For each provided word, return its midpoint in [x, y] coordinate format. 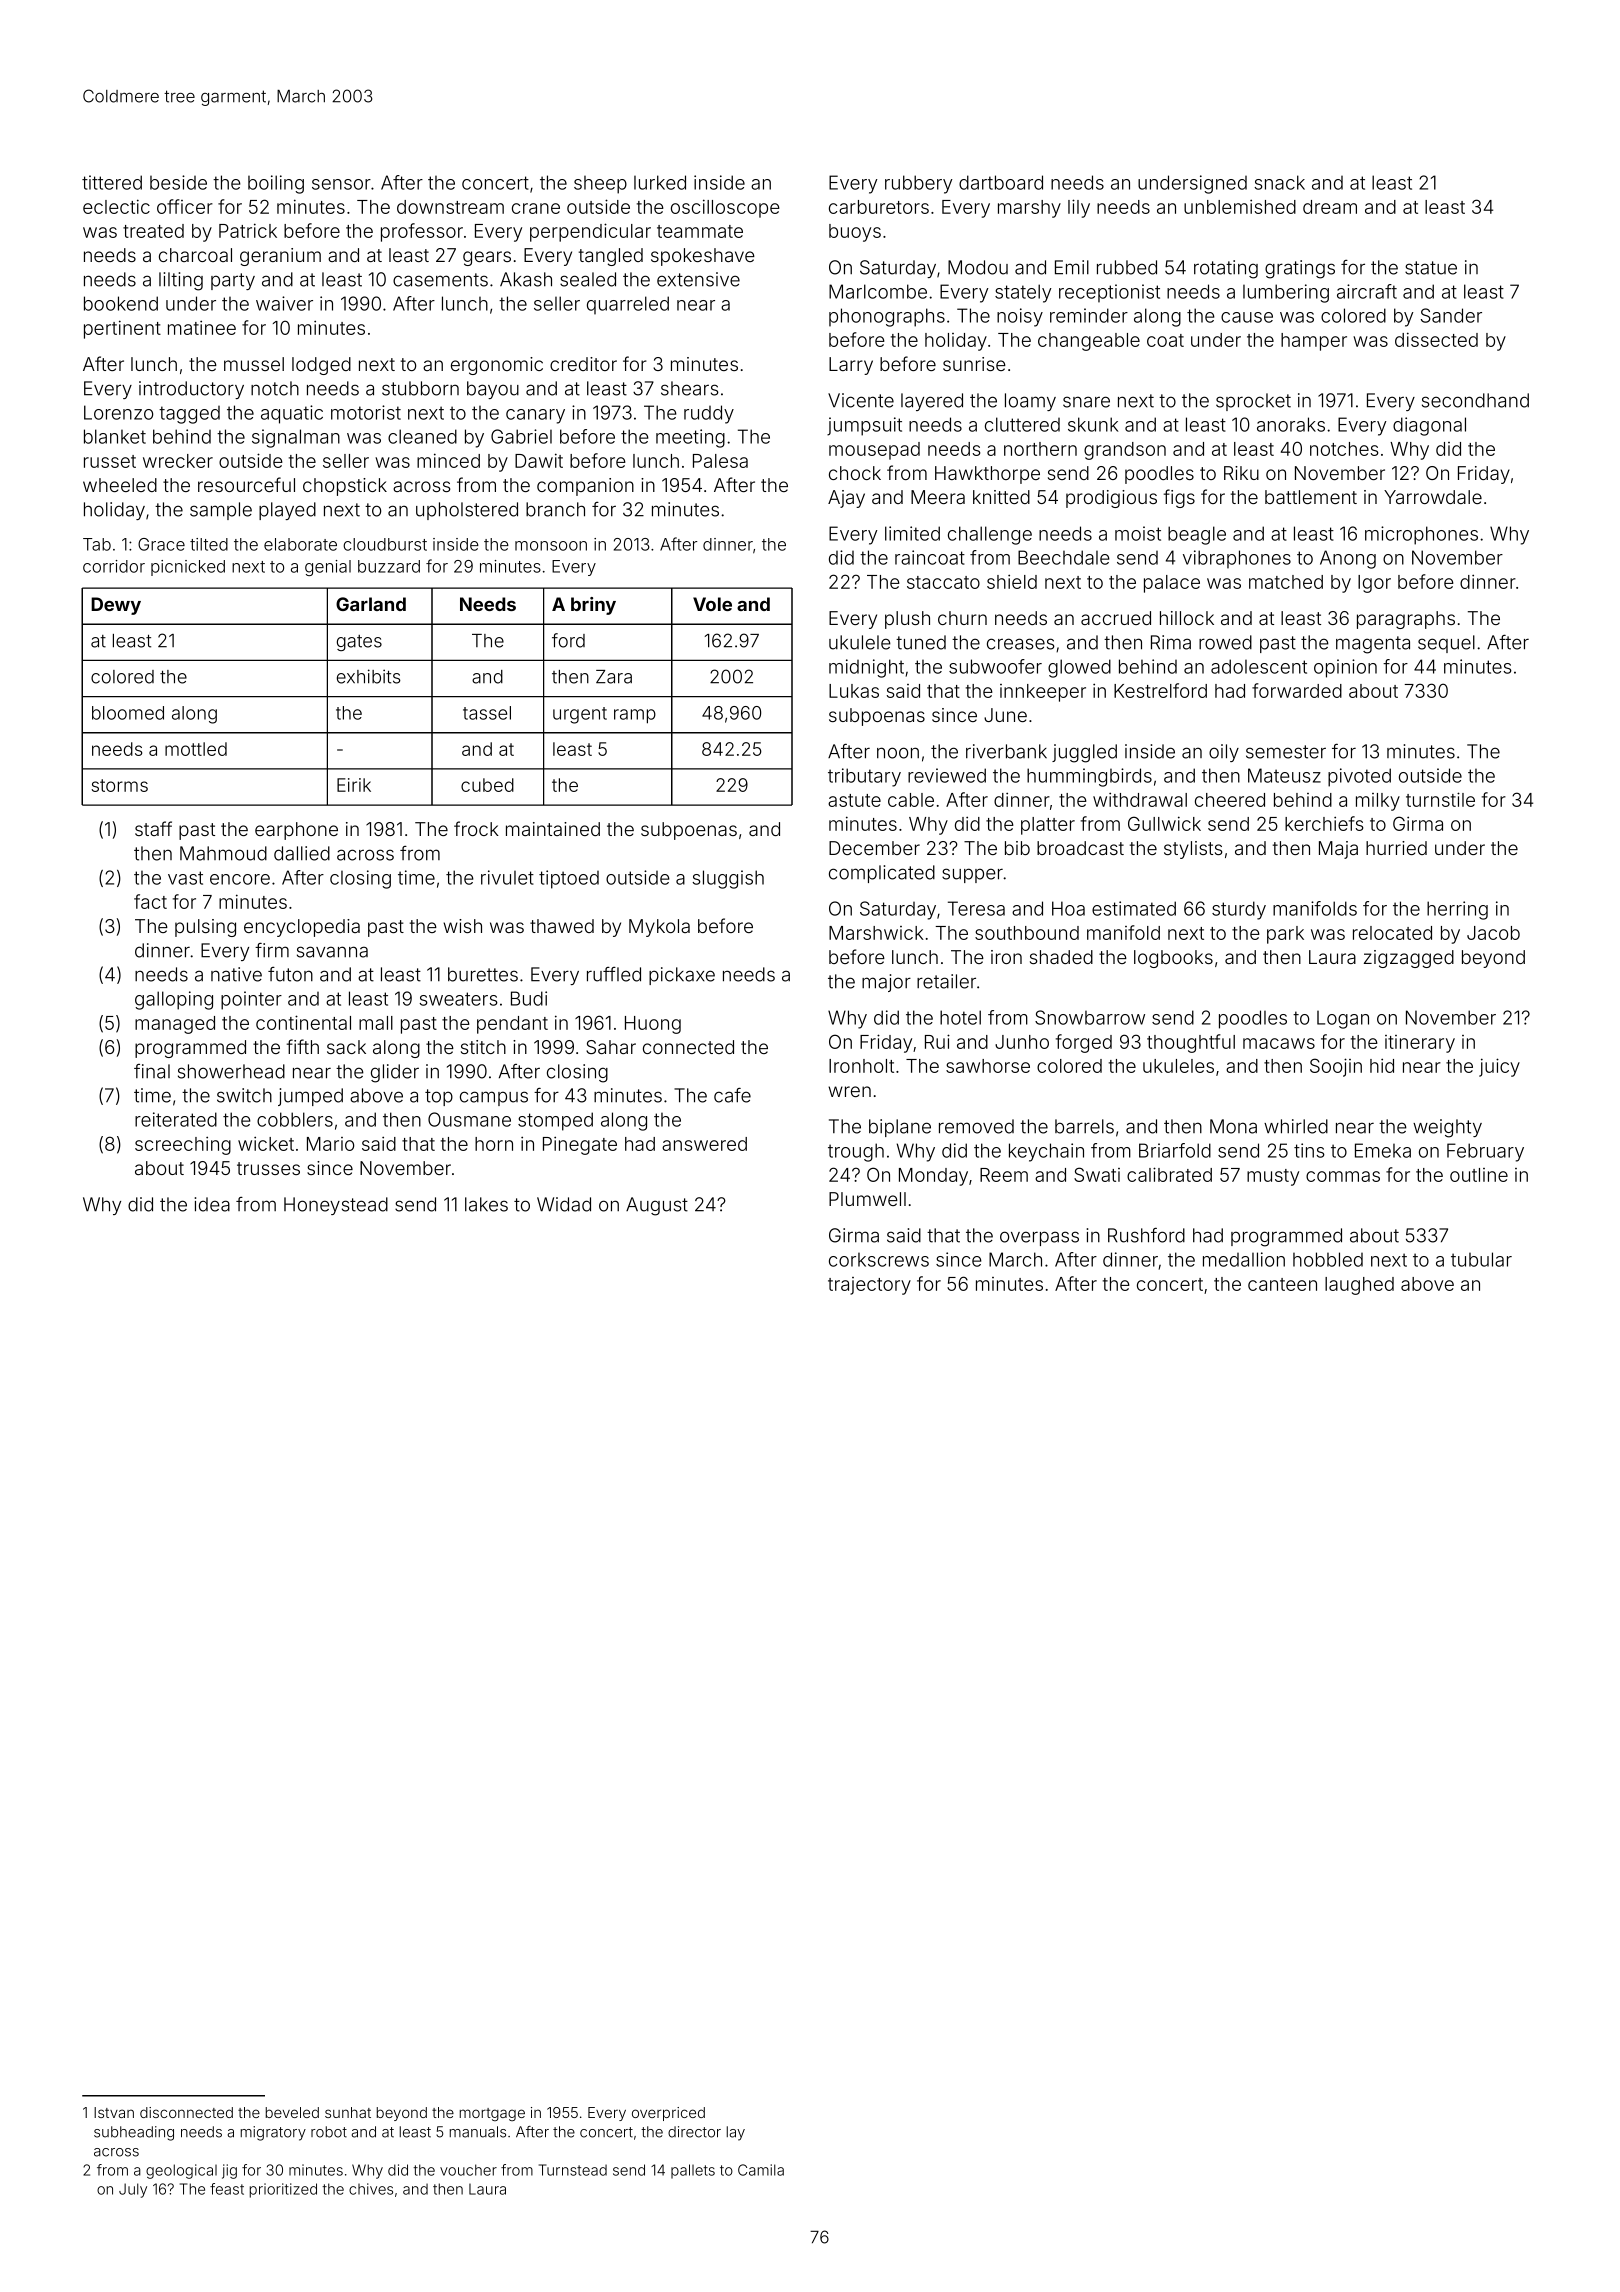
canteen [1282, 1284]
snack [1279, 182]
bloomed [128, 713]
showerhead [231, 1071]
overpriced [668, 2114]
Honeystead [336, 1206]
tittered [112, 182]
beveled [292, 2112]
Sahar [611, 1047]
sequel [1446, 644]
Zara [614, 677]
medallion [1244, 1259]
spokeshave [703, 257]
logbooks [1173, 959]
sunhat [348, 2112]
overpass [1039, 1238]
